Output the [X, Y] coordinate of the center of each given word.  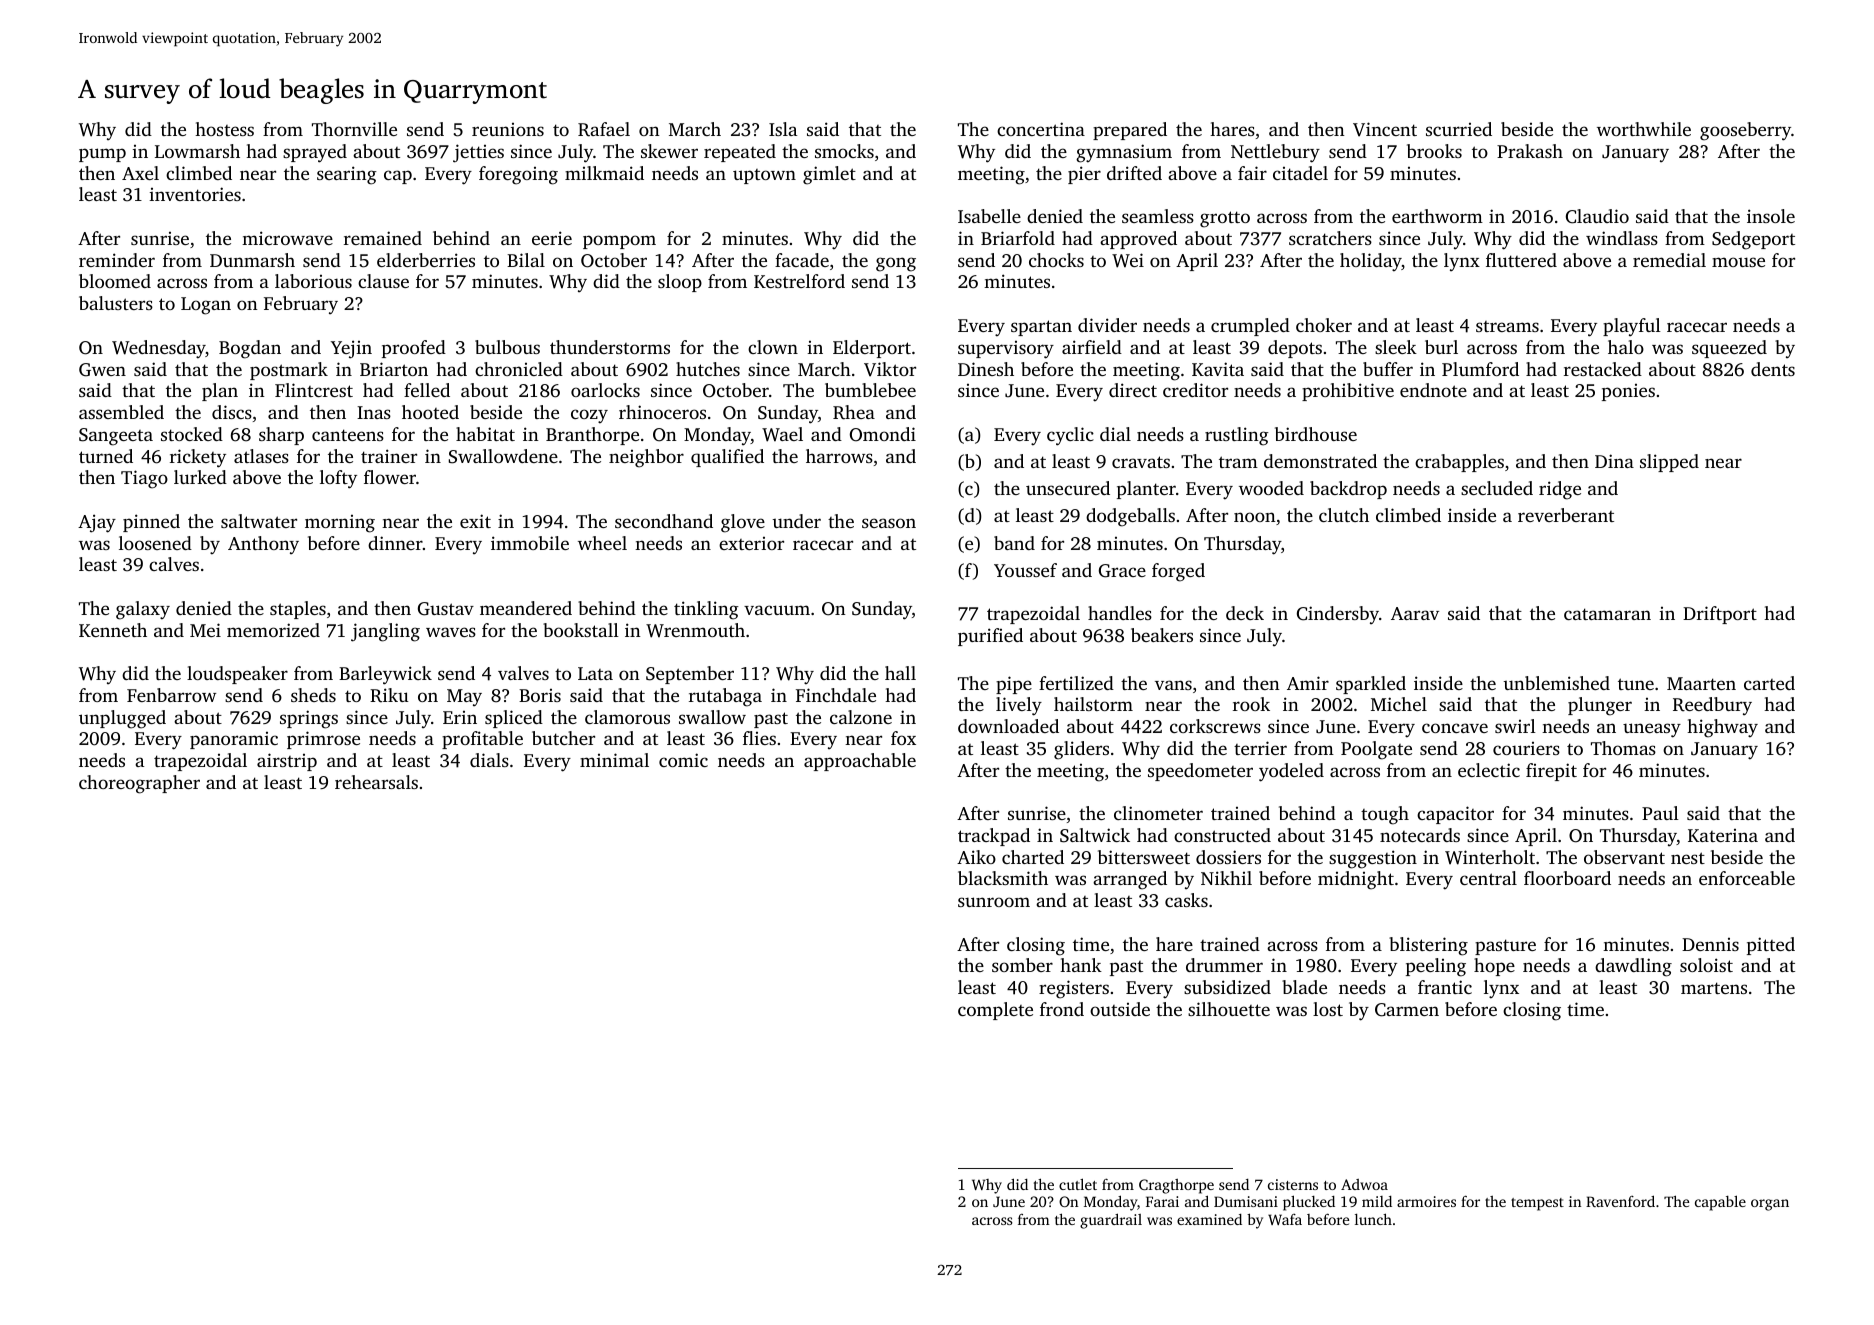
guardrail [1111, 1221]
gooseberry [1745, 131]
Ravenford [1620, 1201]
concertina [1041, 129]
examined [1209, 1219]
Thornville [354, 129]
